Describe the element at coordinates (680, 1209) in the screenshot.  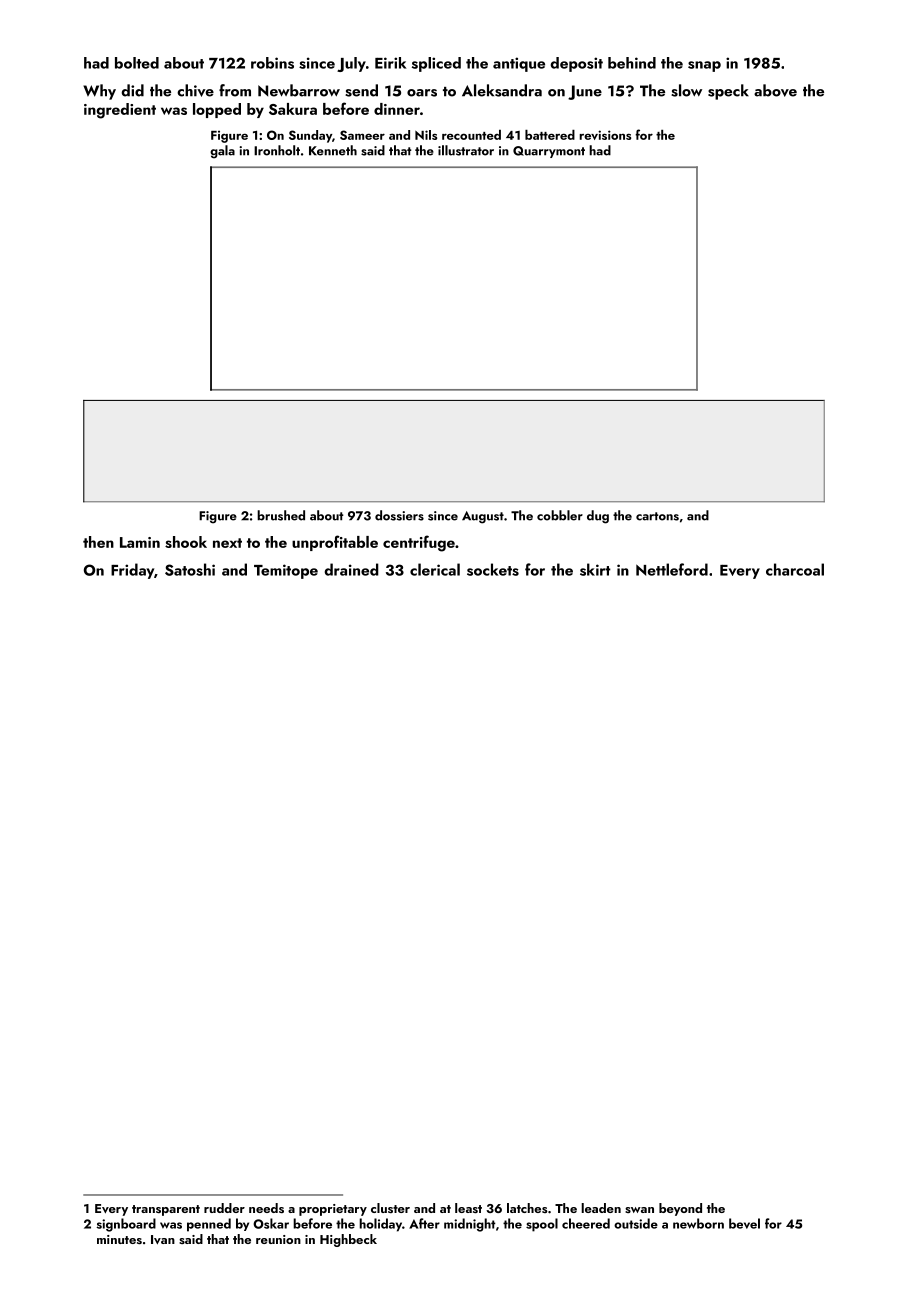
I see `beyond` at that location.
